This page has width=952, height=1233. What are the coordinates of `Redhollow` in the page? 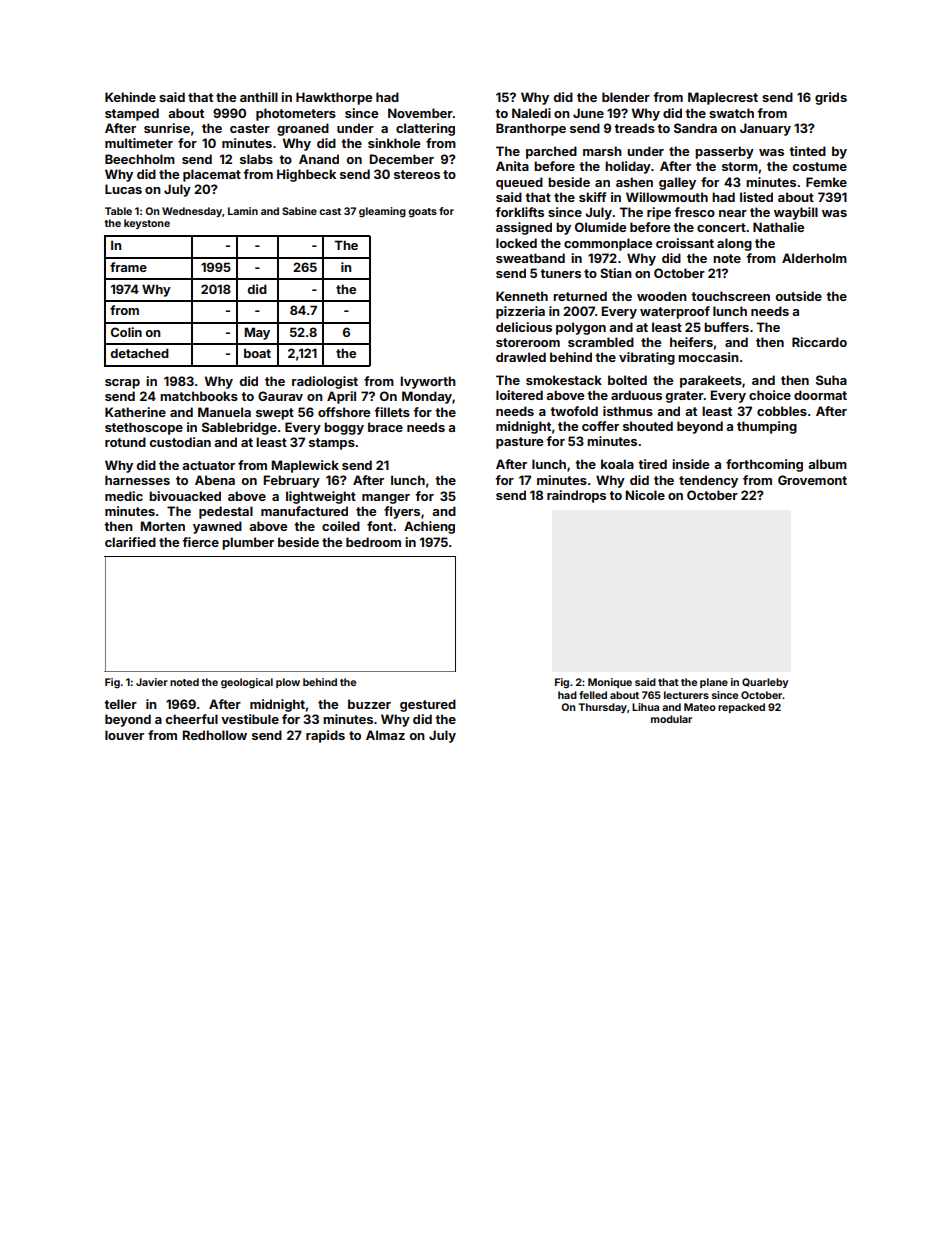 It's located at (215, 735).
